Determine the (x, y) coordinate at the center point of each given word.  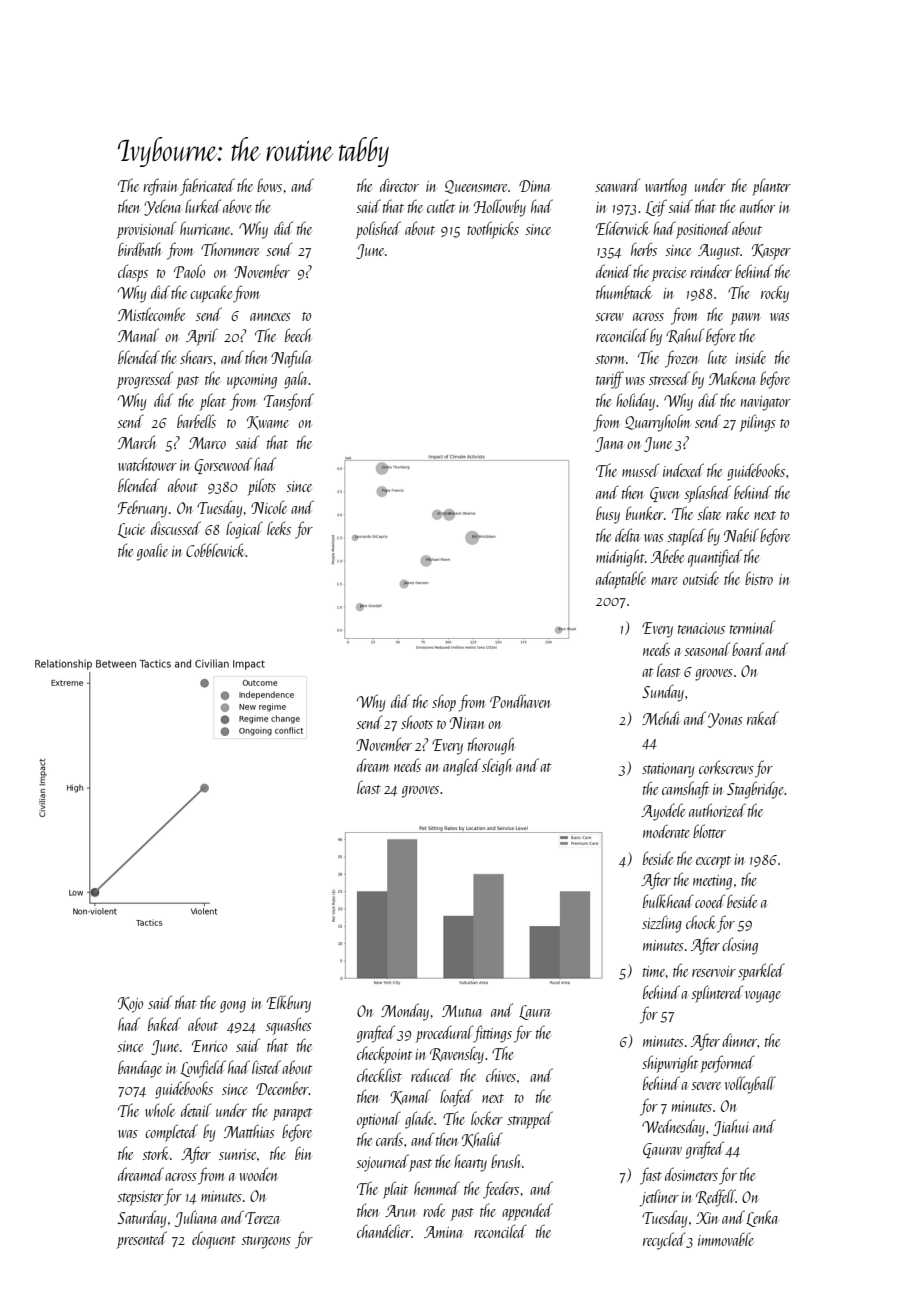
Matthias (249, 1131)
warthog (666, 187)
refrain (160, 187)
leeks (279, 528)
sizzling (662, 924)
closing (740, 946)
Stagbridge (756, 790)
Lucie (131, 530)
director (399, 185)
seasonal (707, 649)
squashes (289, 1026)
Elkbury (289, 1004)
